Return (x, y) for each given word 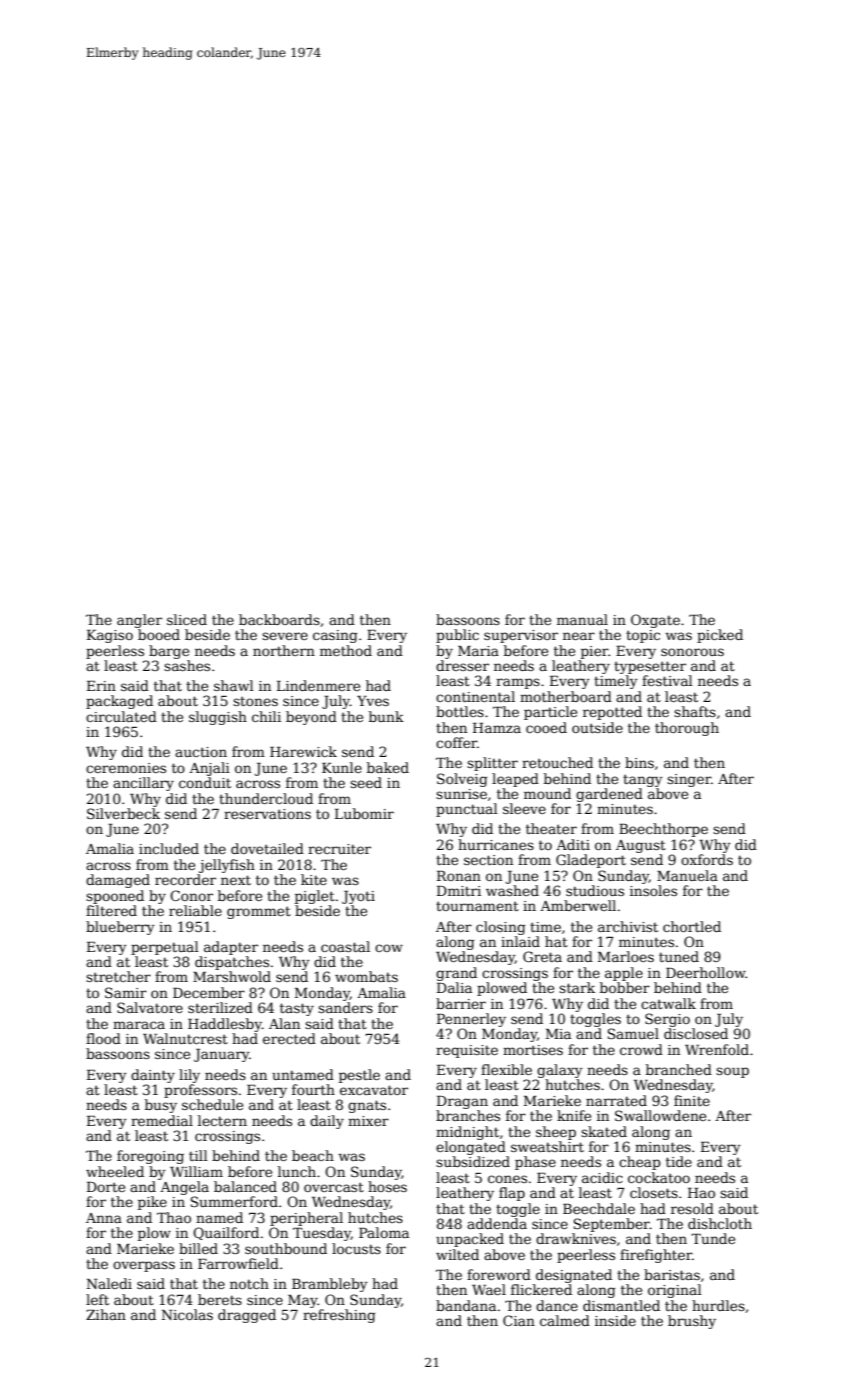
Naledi (109, 1283)
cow (389, 948)
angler (139, 621)
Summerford (234, 1201)
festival (667, 680)
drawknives (576, 1238)
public (457, 636)
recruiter (339, 849)
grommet (259, 912)
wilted (457, 1254)
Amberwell (578, 905)
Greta (542, 956)
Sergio (667, 1020)
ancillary (143, 784)
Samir (126, 992)
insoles (653, 890)
